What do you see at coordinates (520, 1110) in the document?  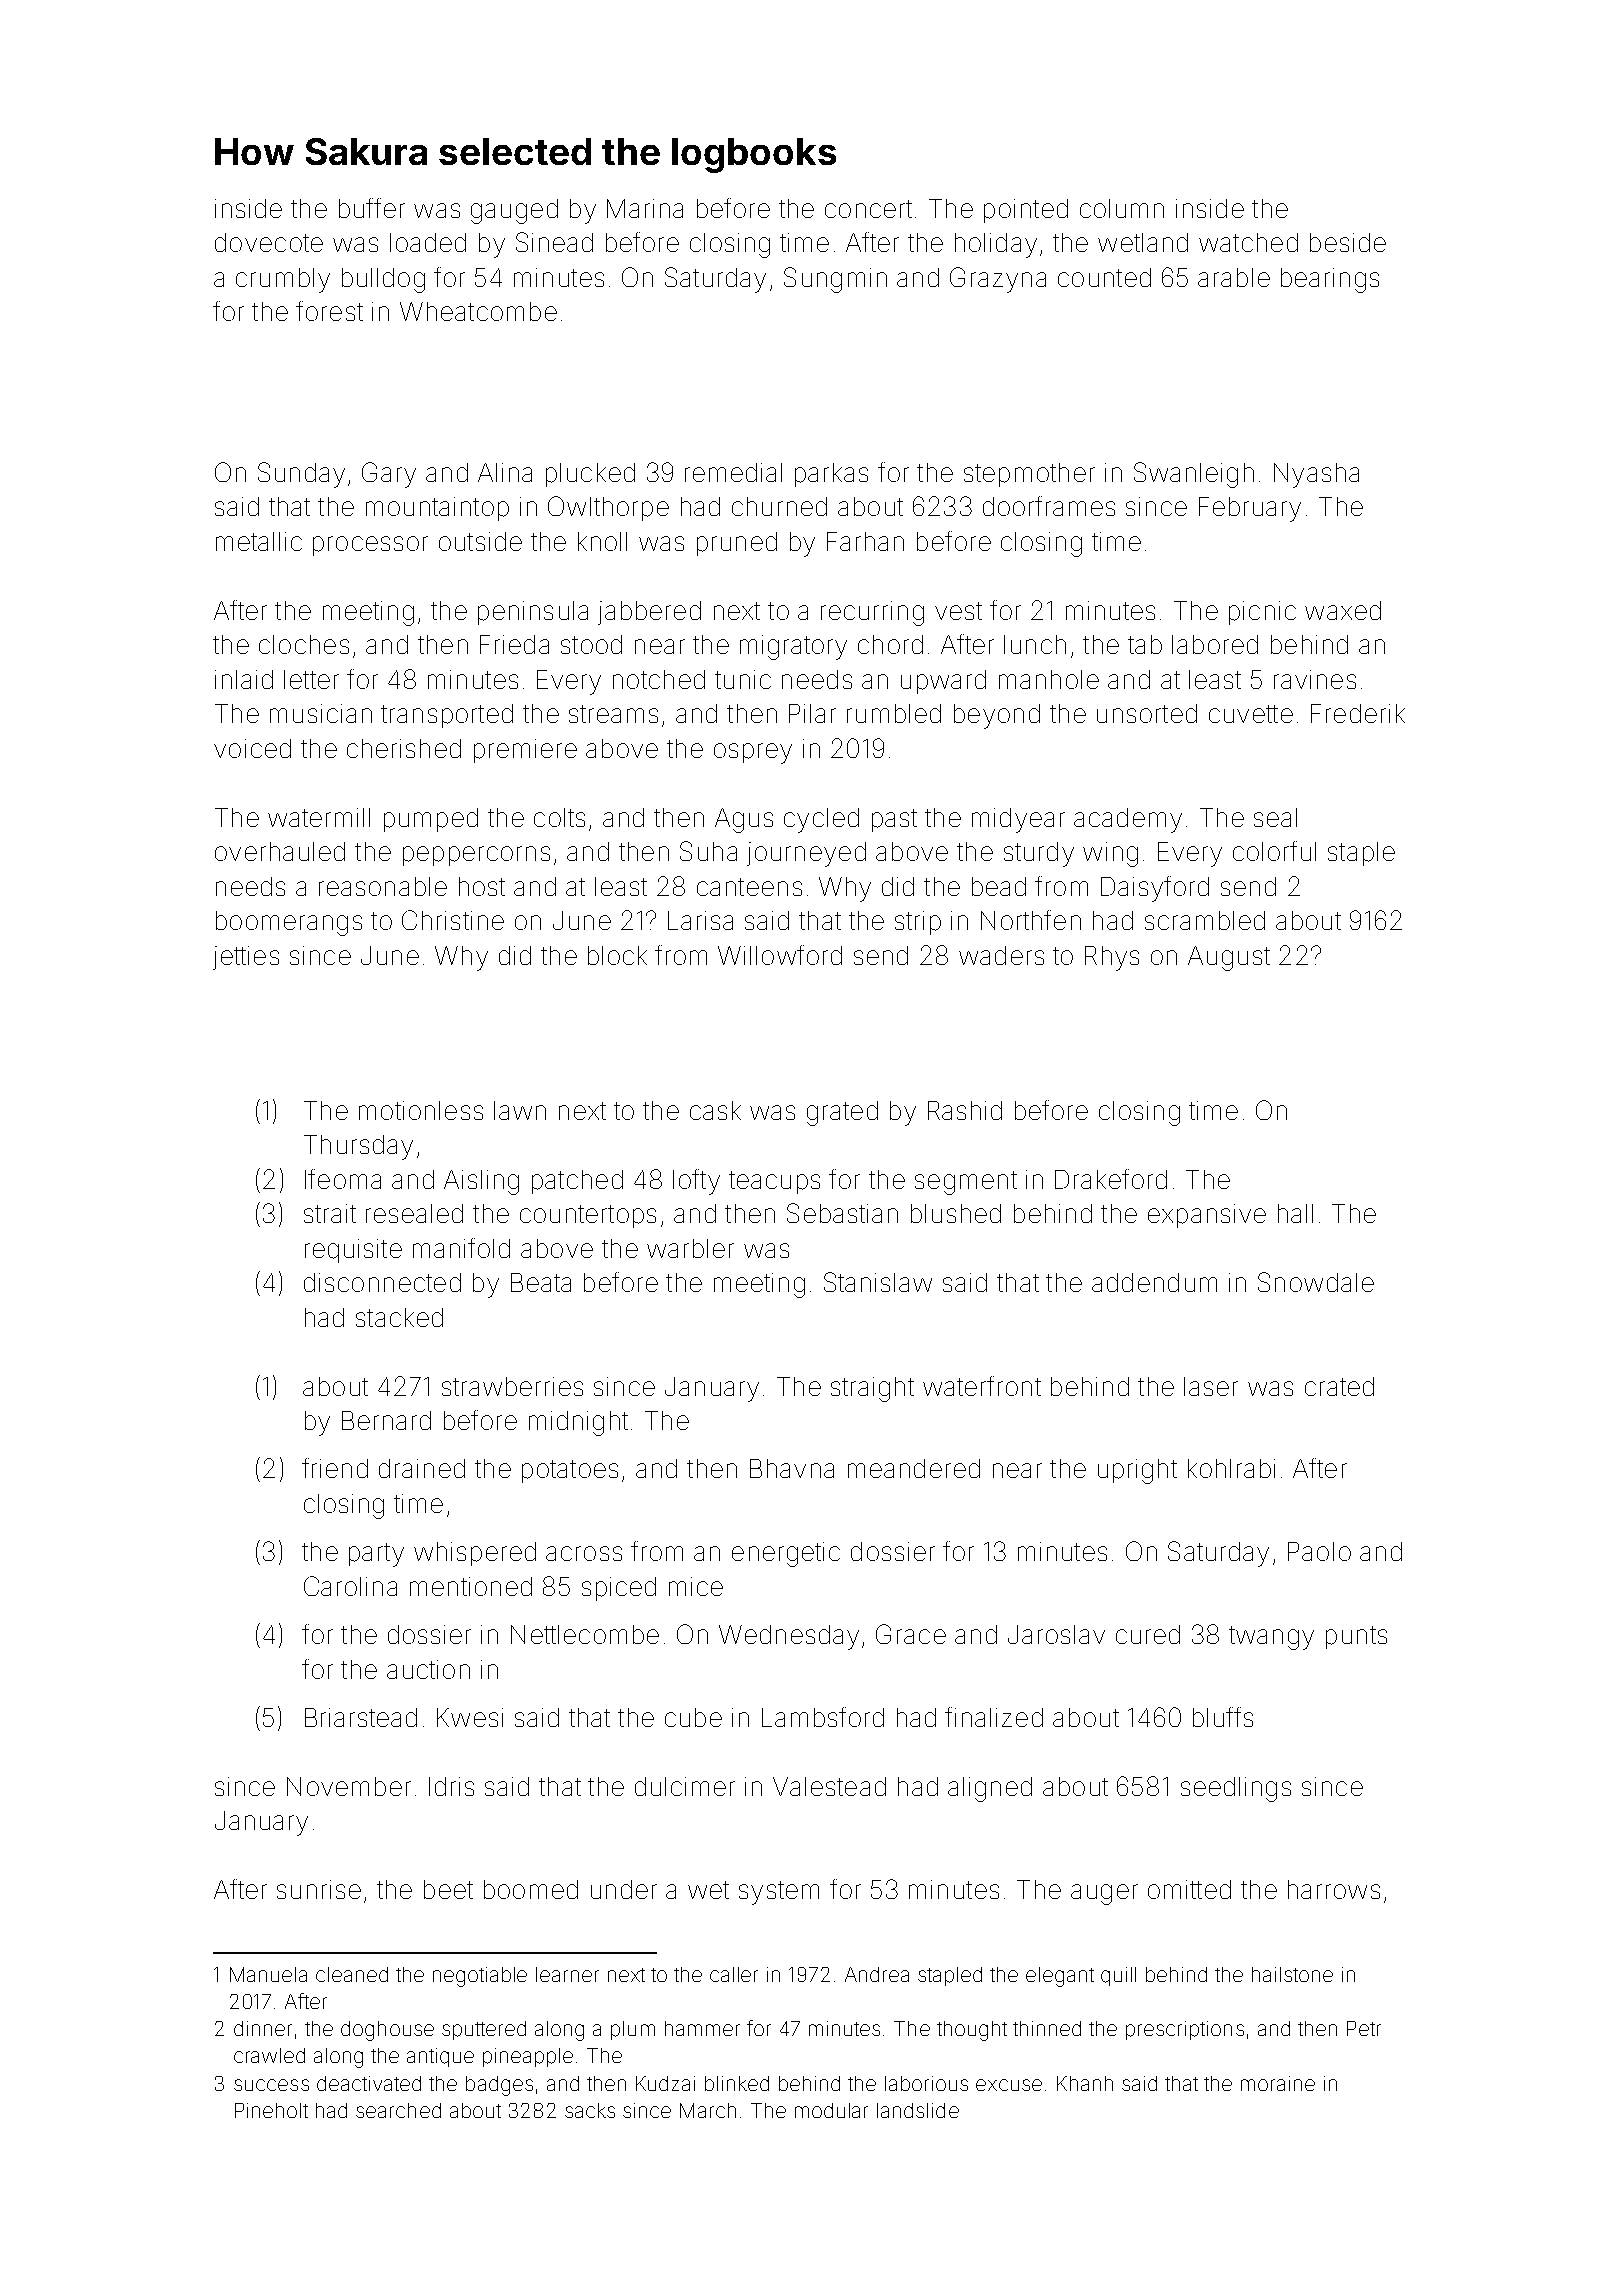 I see `lawn` at bounding box center [520, 1110].
